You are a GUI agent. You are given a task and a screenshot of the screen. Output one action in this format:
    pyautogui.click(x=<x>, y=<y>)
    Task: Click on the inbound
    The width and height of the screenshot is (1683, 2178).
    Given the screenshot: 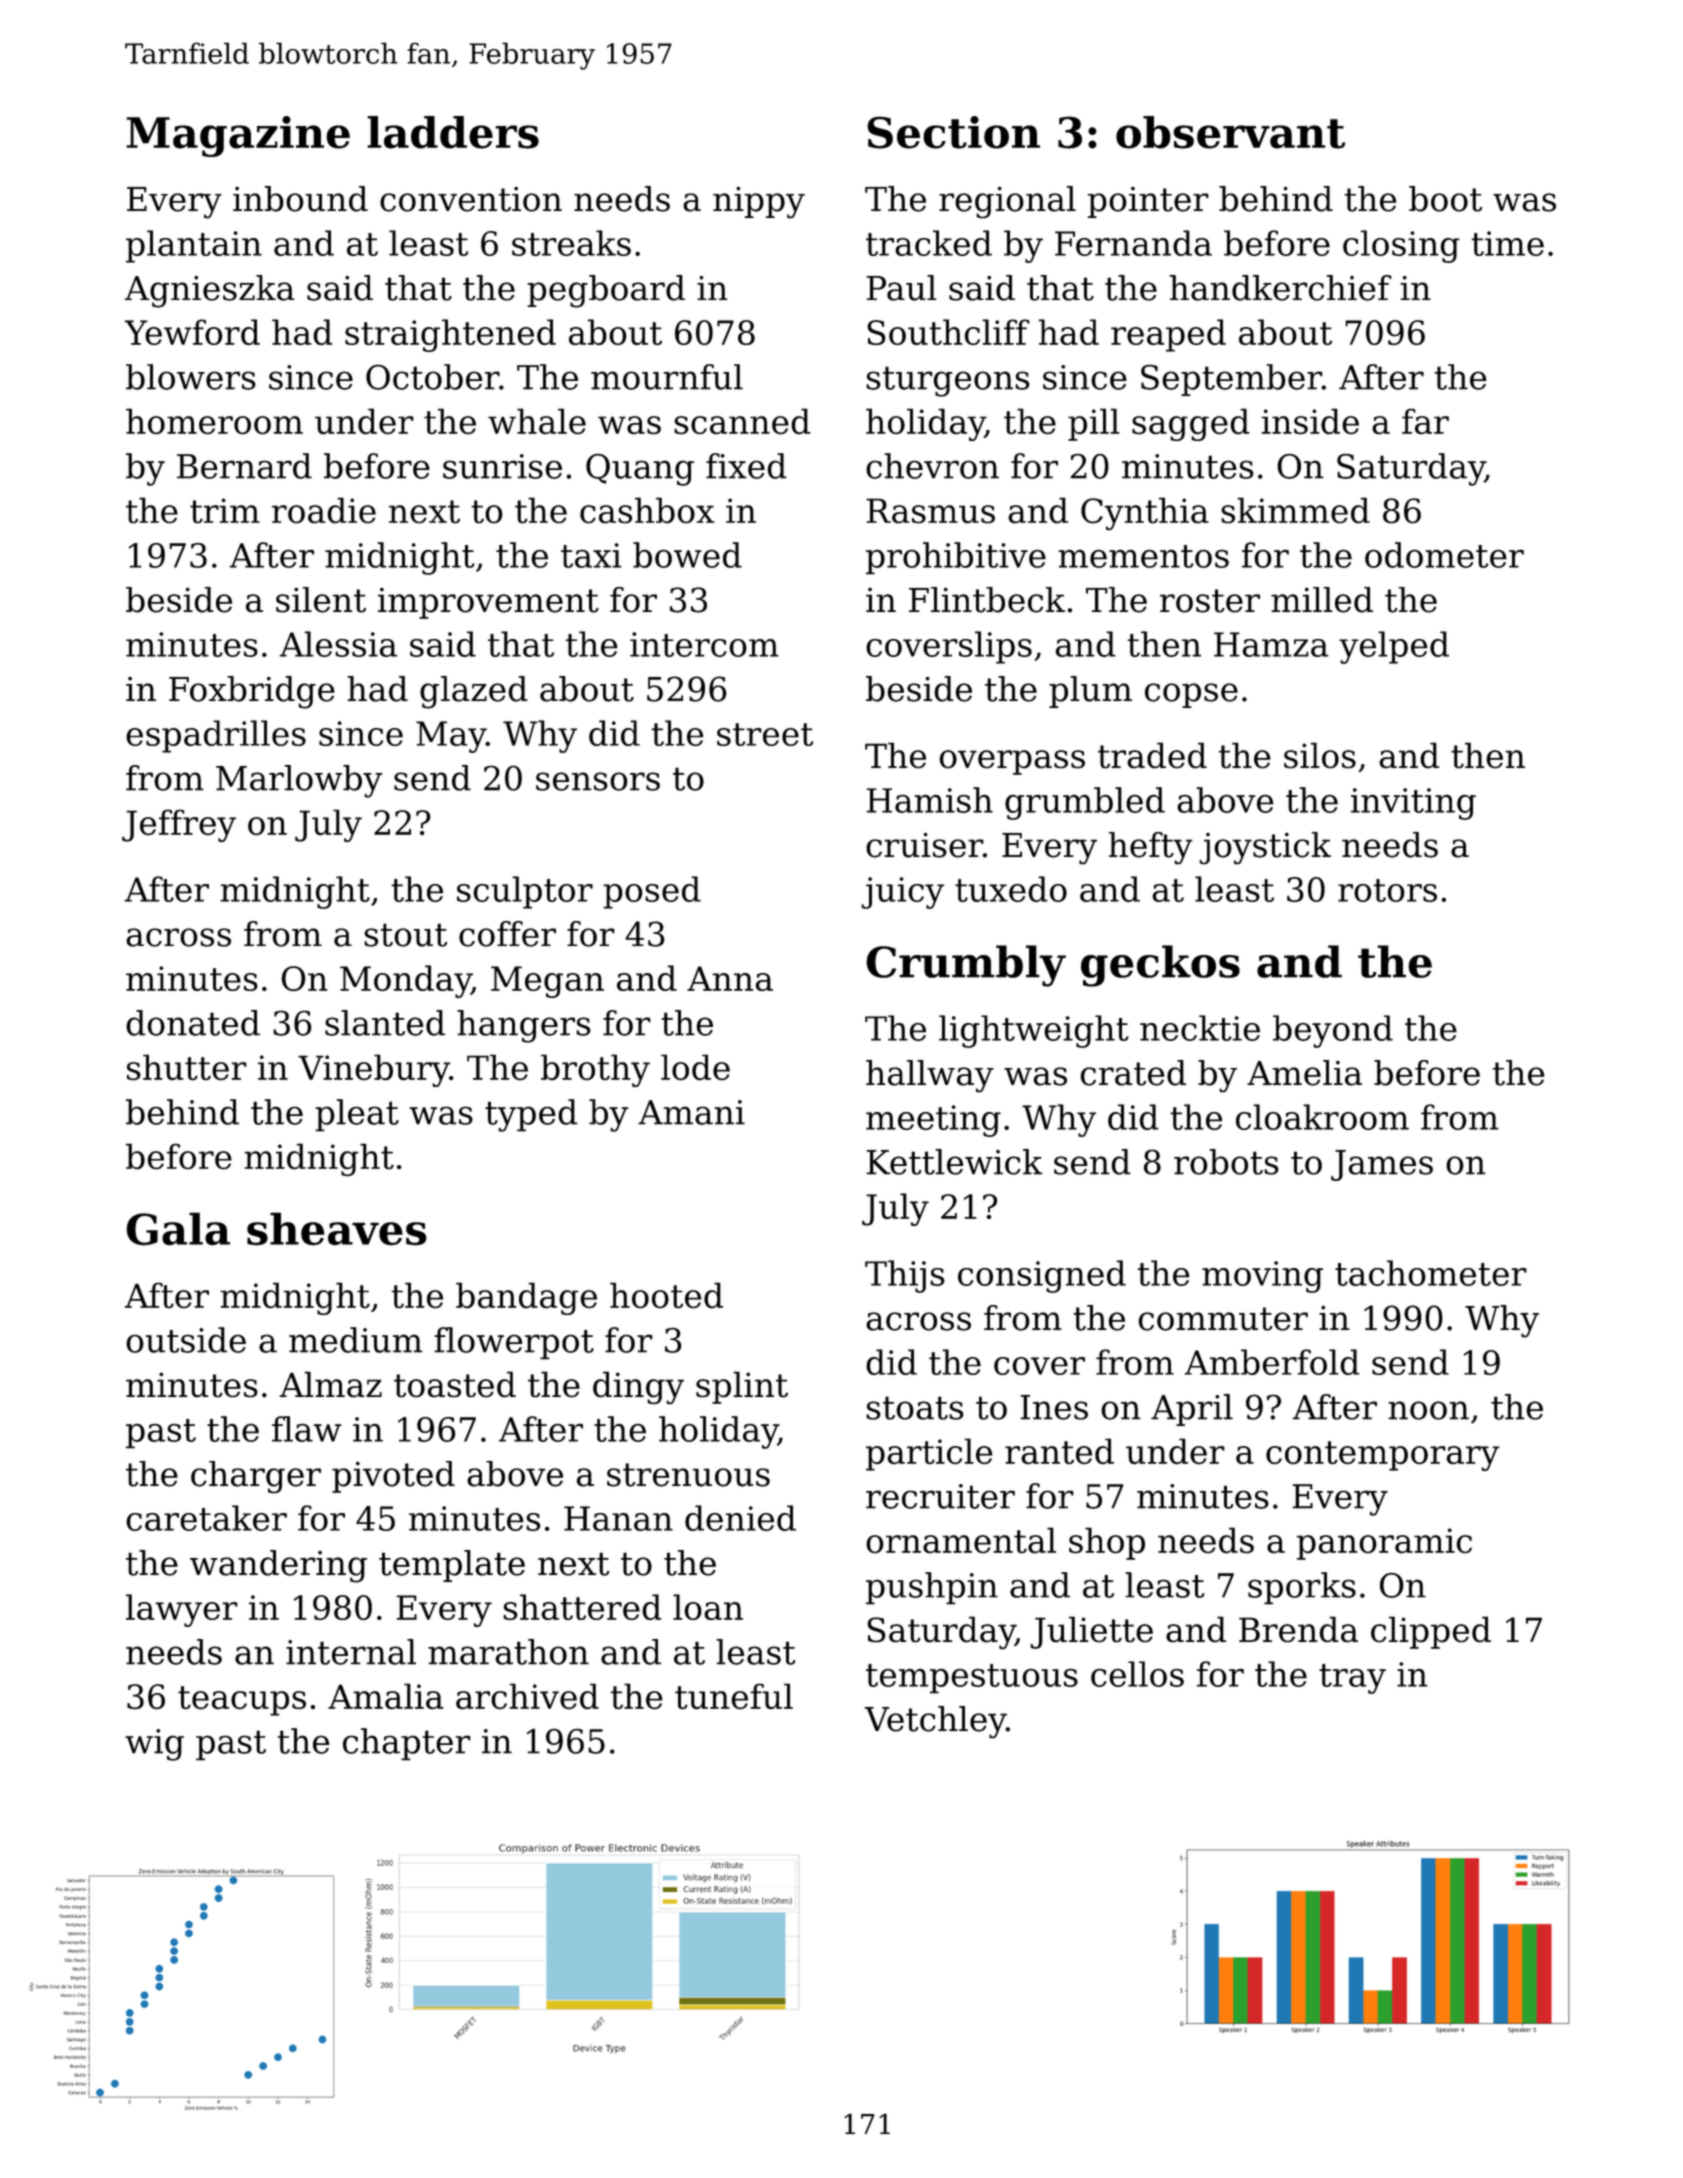 What is the action you would take?
    pyautogui.click(x=300, y=199)
